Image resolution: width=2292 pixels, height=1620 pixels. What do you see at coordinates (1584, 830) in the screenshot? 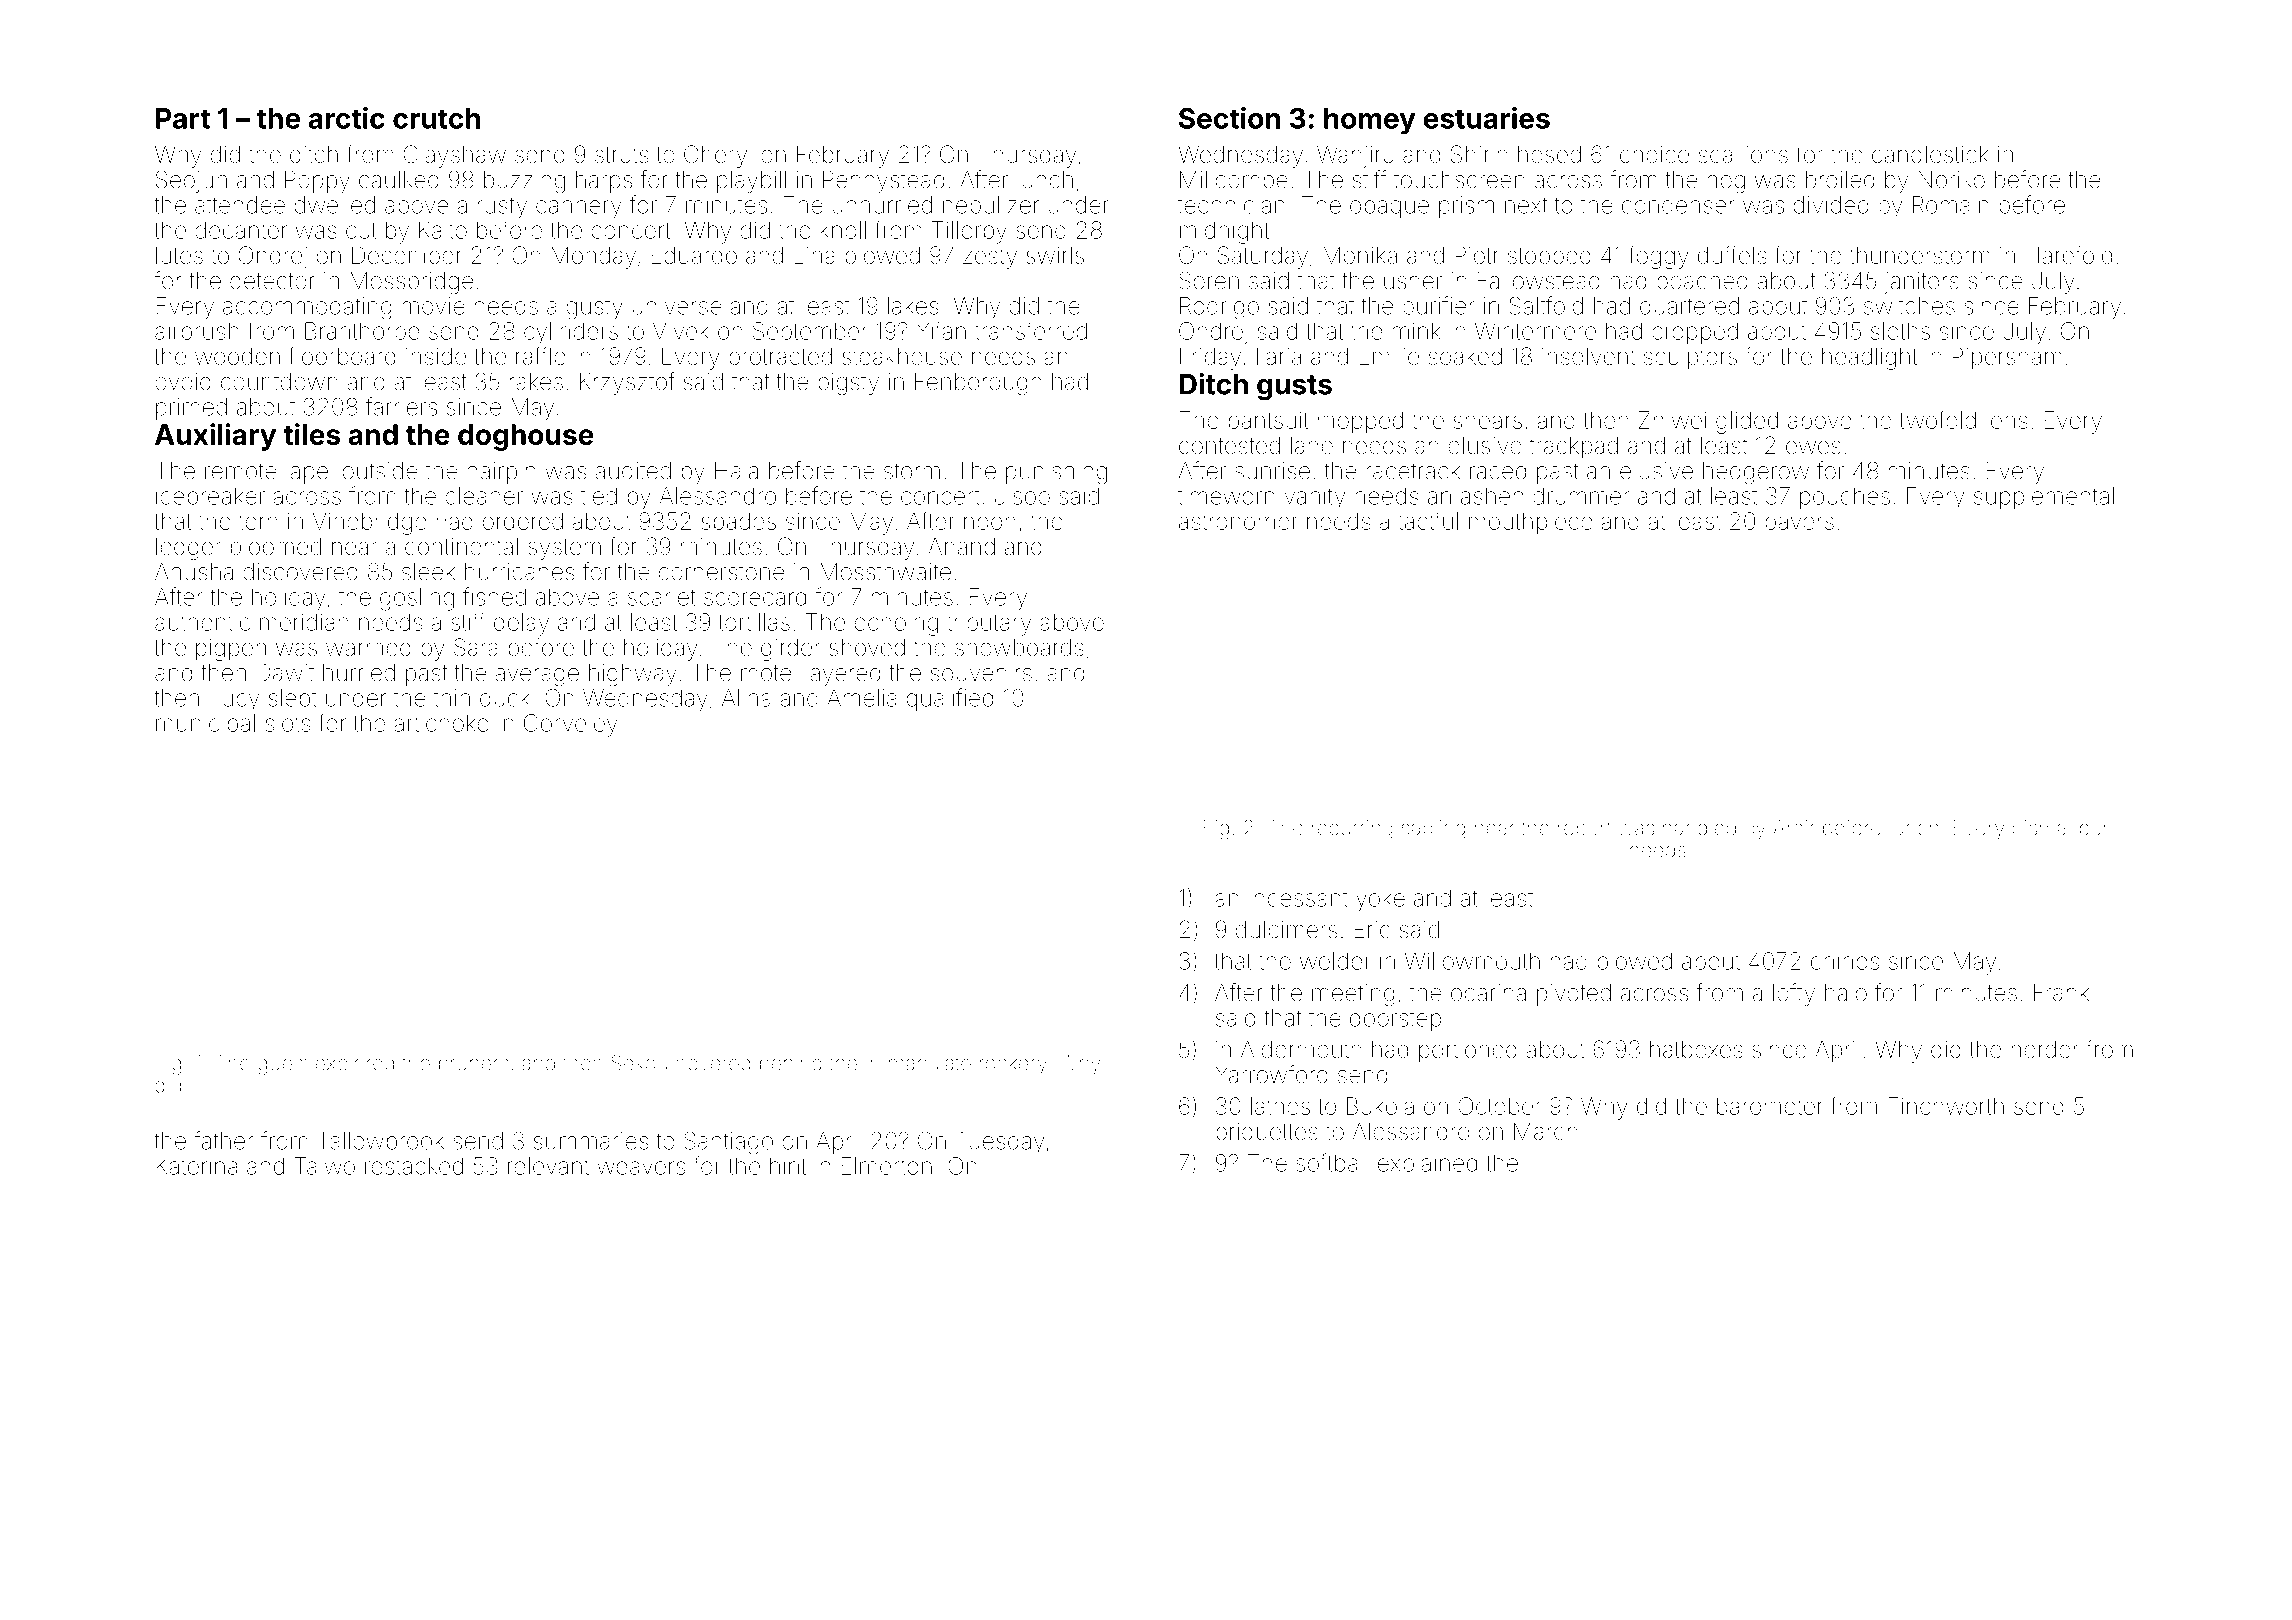
I see `report` at bounding box center [1584, 830].
